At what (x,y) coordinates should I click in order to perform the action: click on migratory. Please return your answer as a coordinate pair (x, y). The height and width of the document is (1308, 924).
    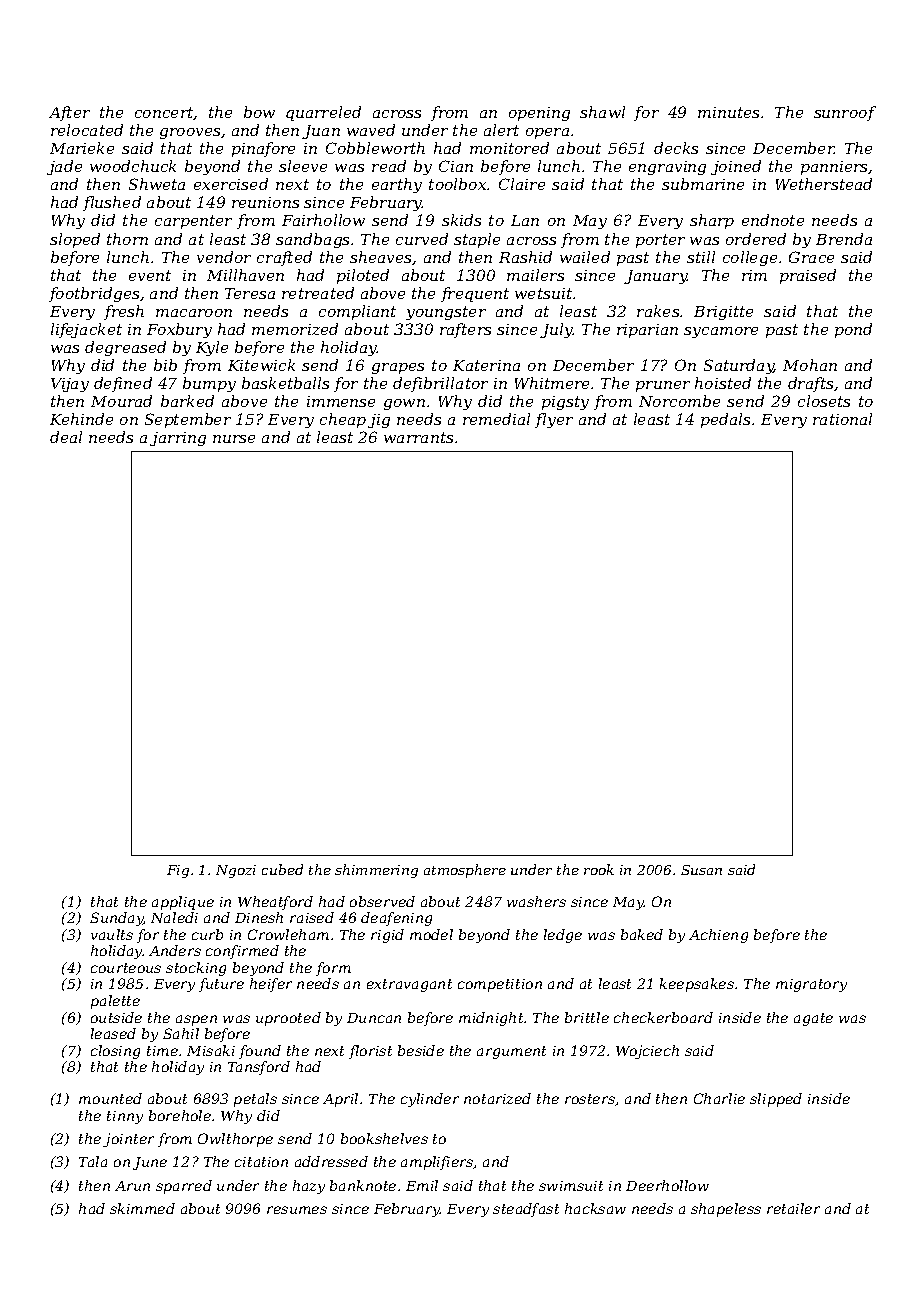
    Looking at the image, I should click on (811, 985).
